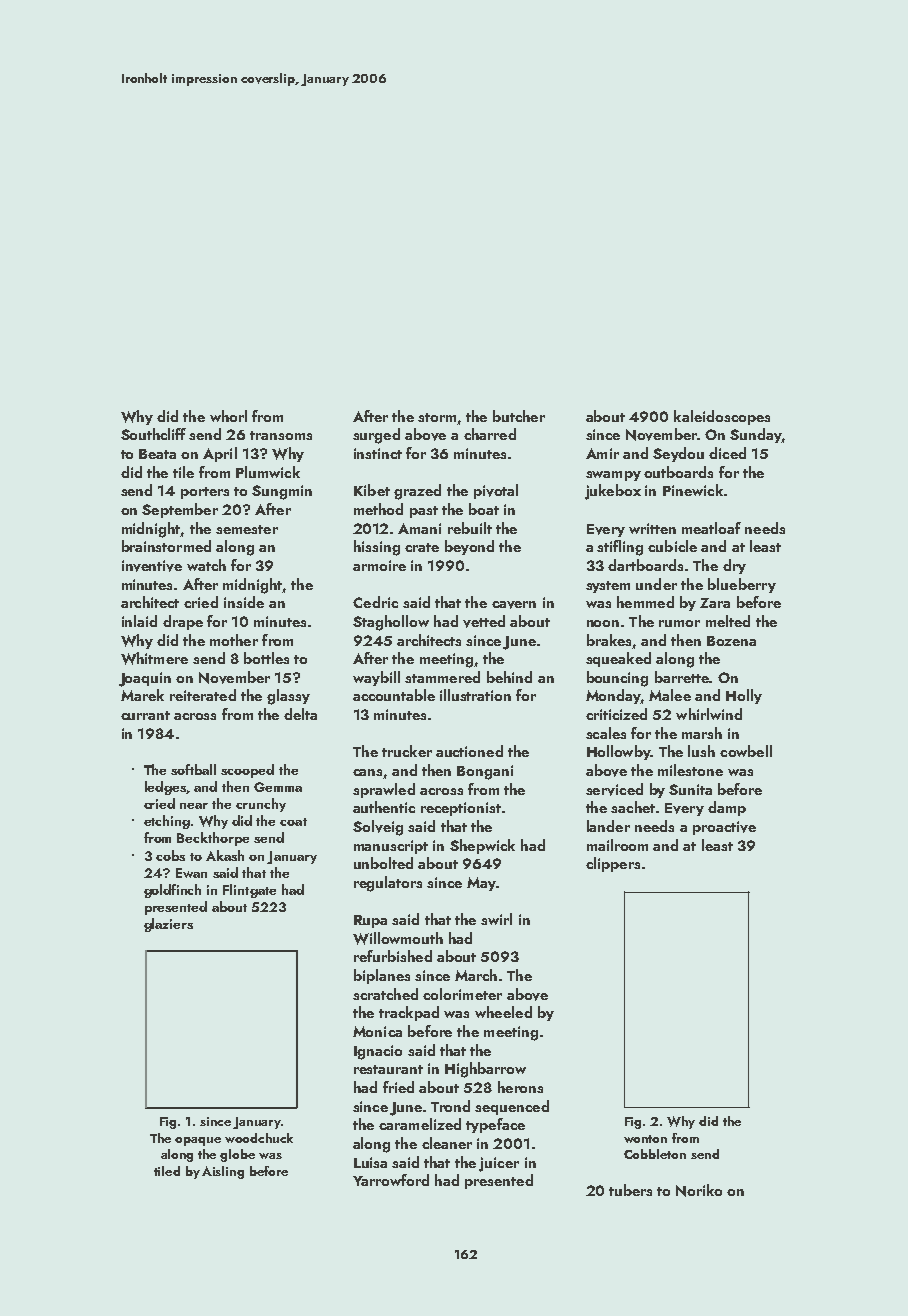 The height and width of the document is (1316, 908). I want to click on juicer, so click(499, 1164).
